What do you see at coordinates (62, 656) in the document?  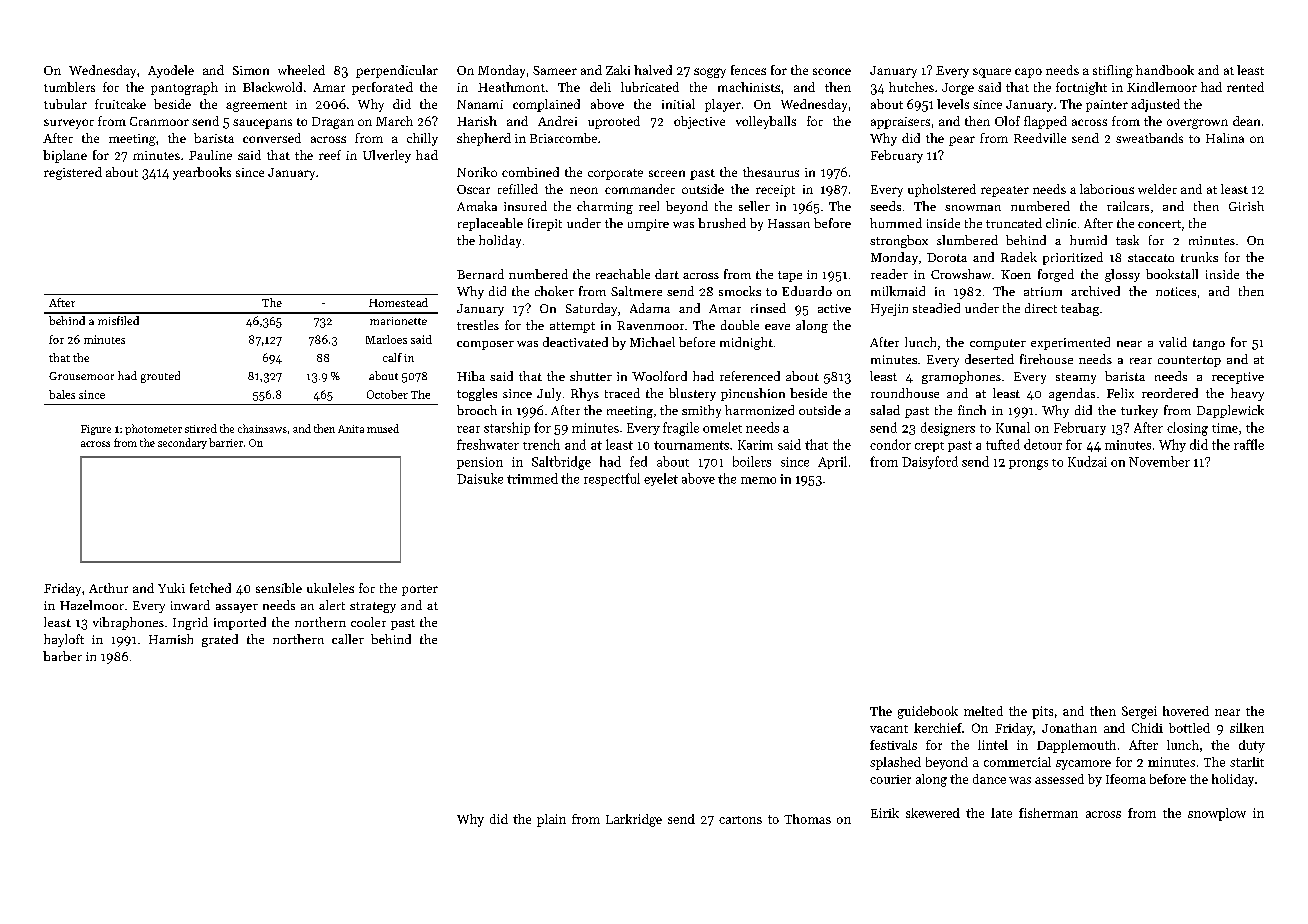 I see `barber` at bounding box center [62, 656].
